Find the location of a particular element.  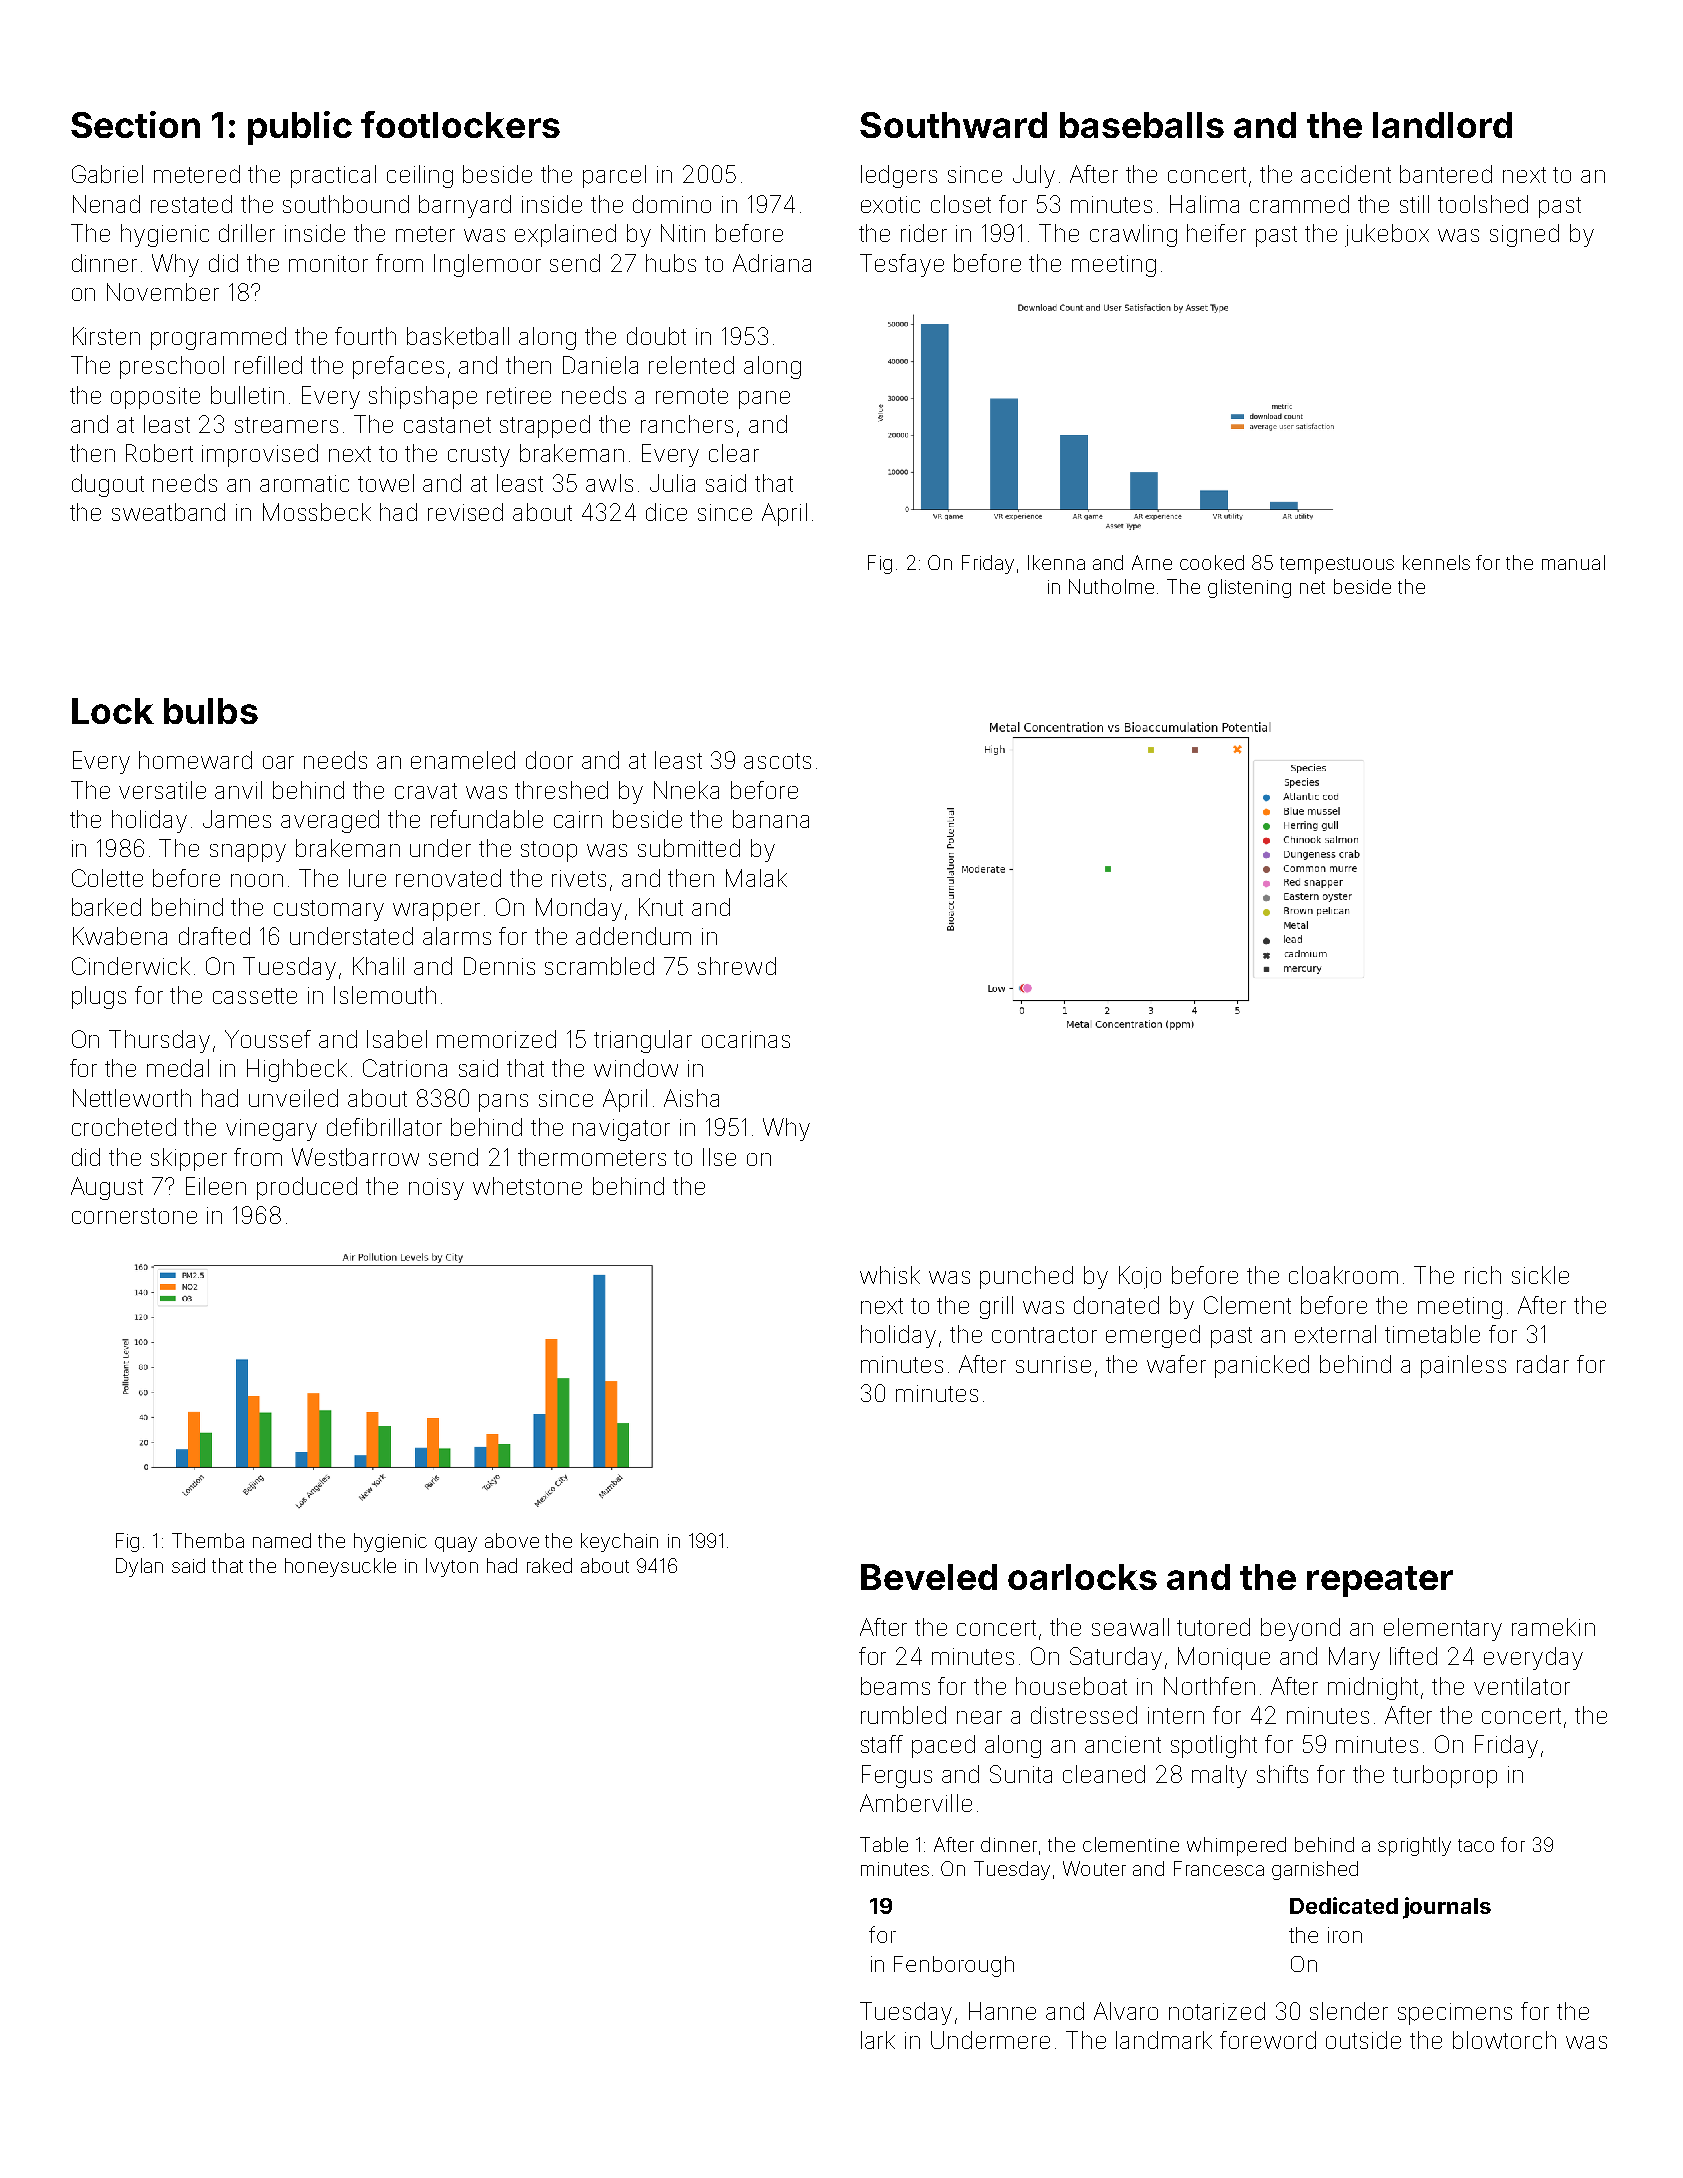

Kirsten is located at coordinates (106, 336).
